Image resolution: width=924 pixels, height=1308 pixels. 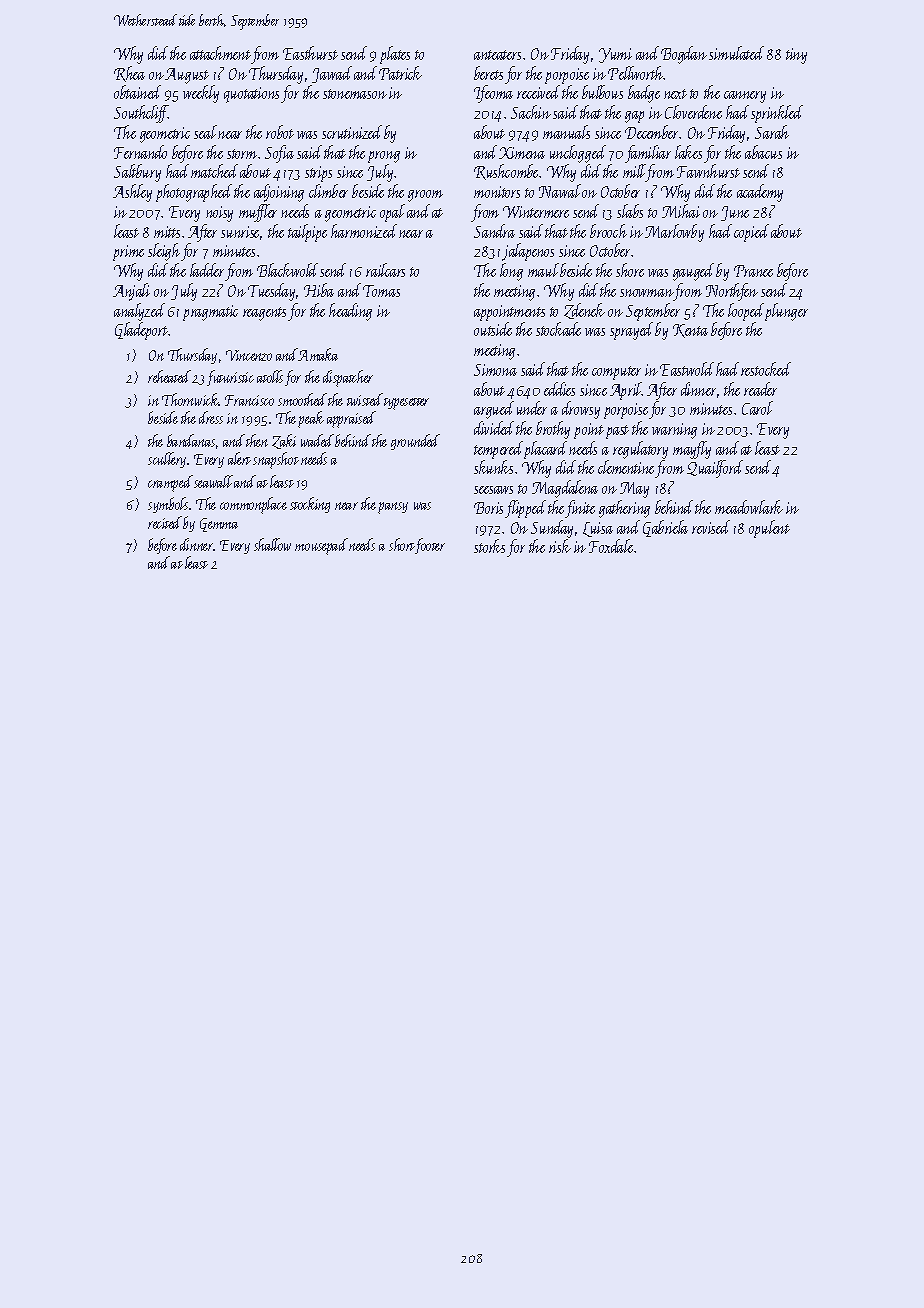 What do you see at coordinates (760, 193) in the screenshot?
I see `academy` at bounding box center [760, 193].
